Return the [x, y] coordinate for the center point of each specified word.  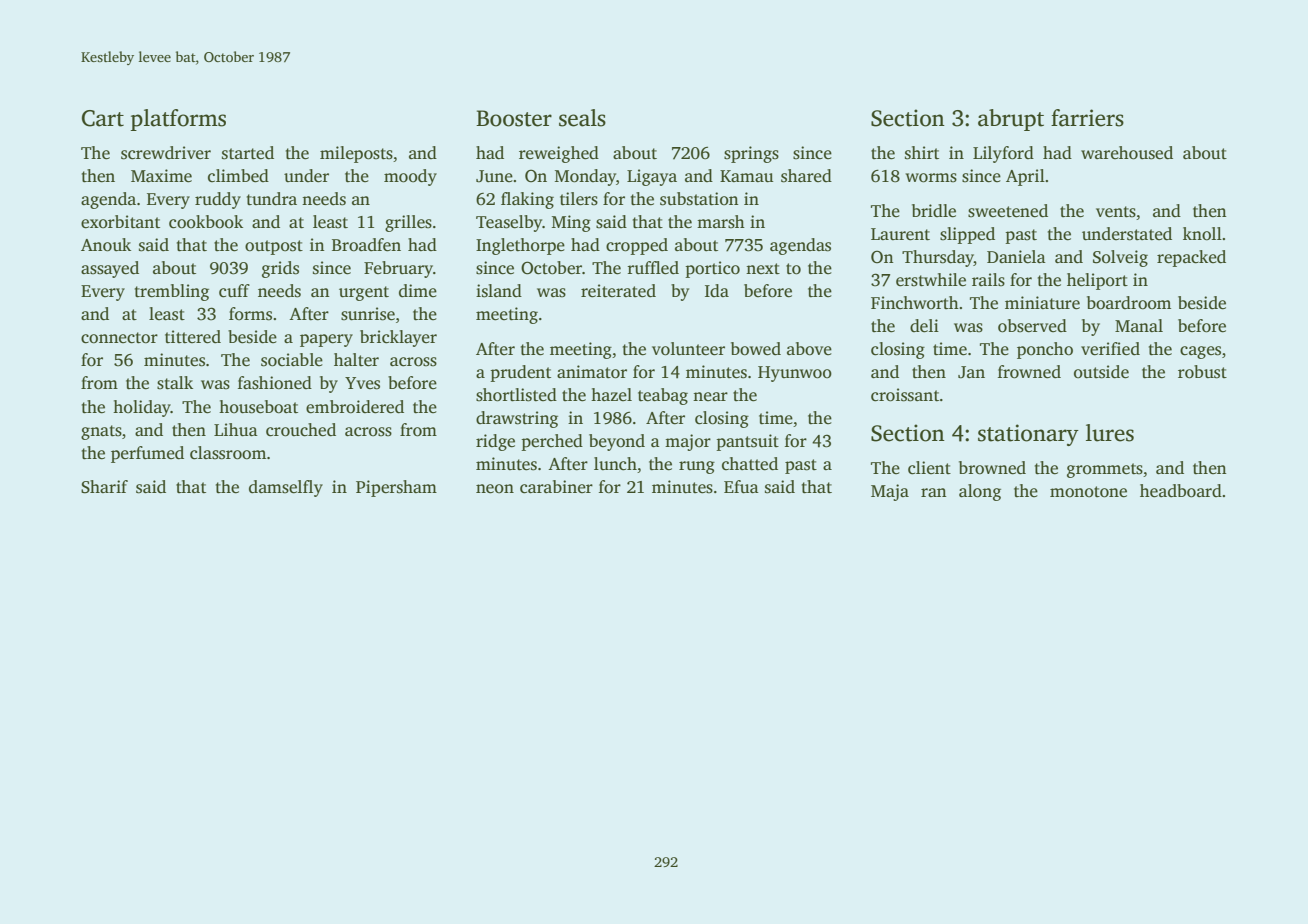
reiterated [618, 291]
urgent [364, 293]
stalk [175, 383]
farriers [1087, 118]
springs [751, 154]
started [248, 153]
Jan [971, 372]
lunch [615, 464]
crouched [301, 430]
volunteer [688, 349]
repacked [1191, 258]
